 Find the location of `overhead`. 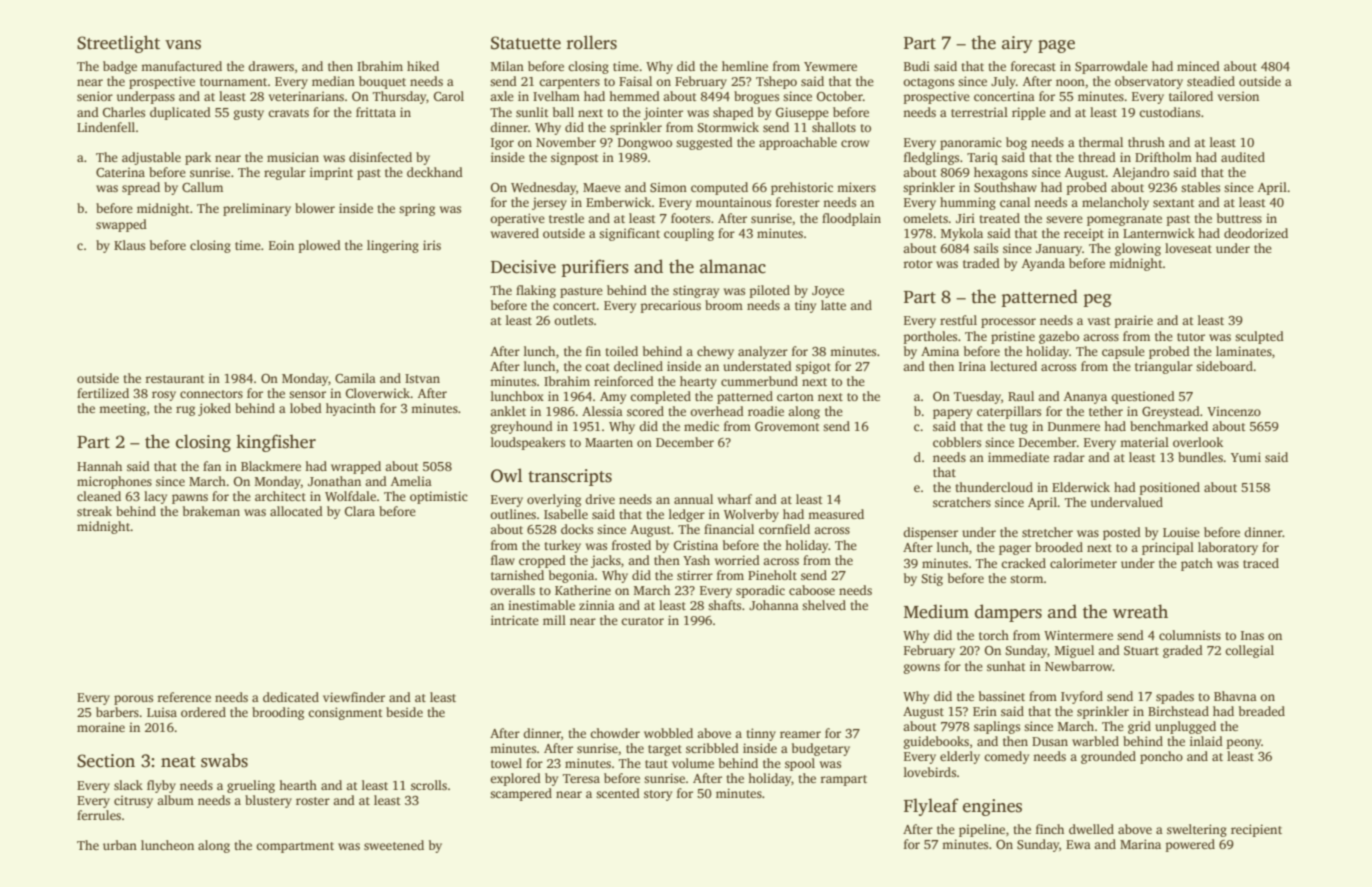

overhead is located at coordinates (717, 411).
